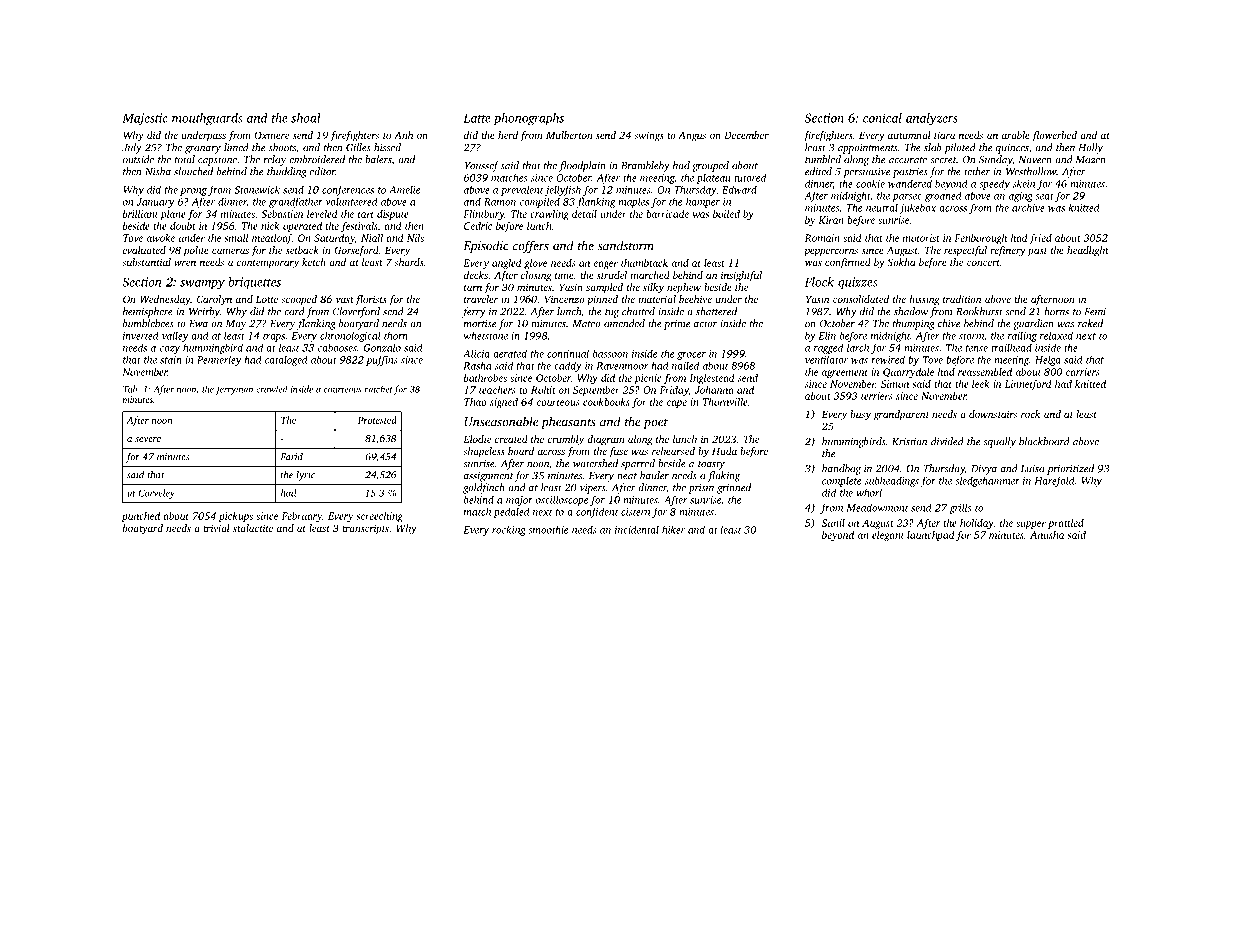  I want to click on punched, so click(141, 517).
